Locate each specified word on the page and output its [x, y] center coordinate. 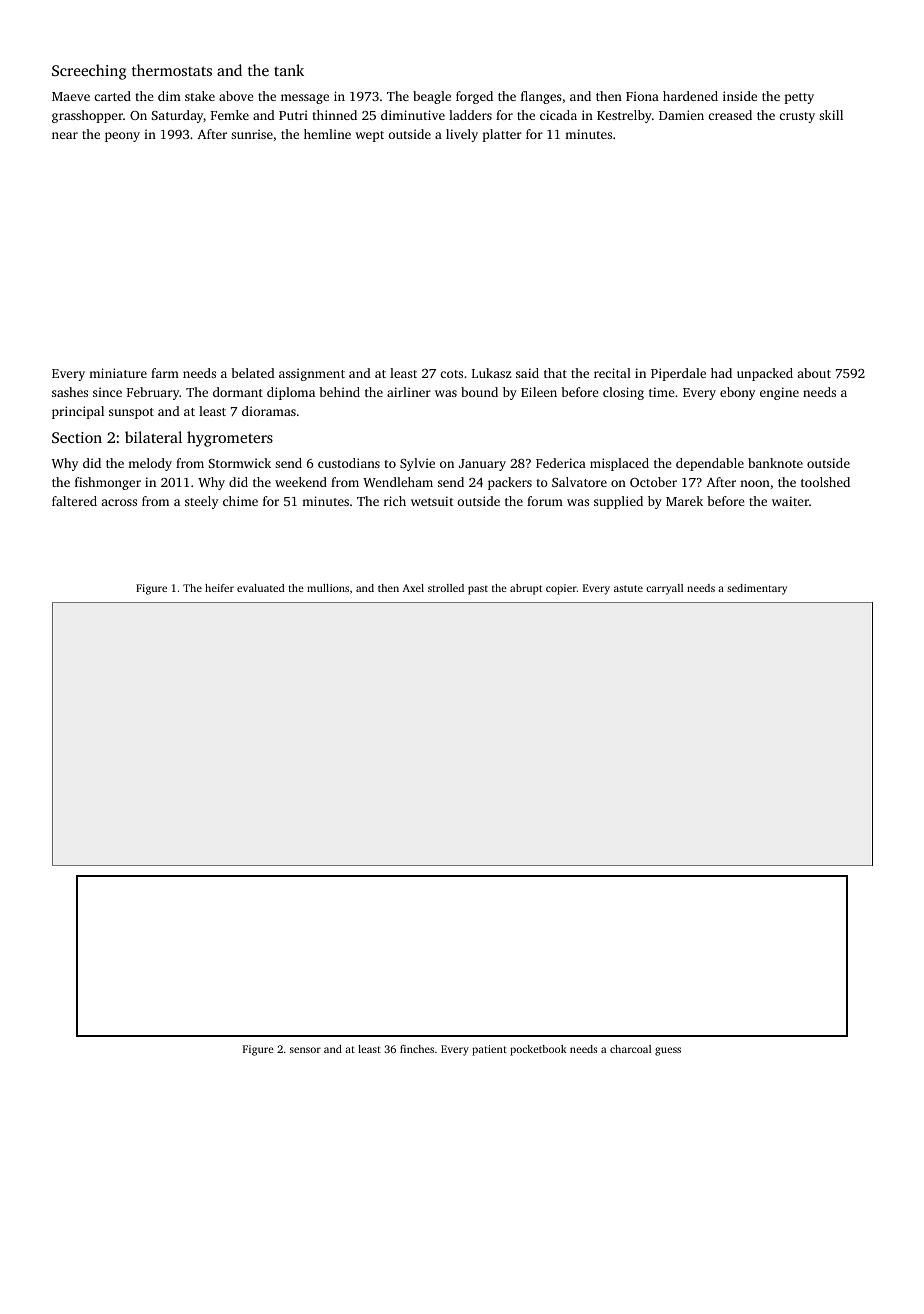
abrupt [526, 589]
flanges [541, 97]
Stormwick [240, 463]
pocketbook [538, 1050]
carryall [664, 589]
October [653, 482]
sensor [305, 1050]
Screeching [89, 72]
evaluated [260, 588]
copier [561, 589]
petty [799, 98]
